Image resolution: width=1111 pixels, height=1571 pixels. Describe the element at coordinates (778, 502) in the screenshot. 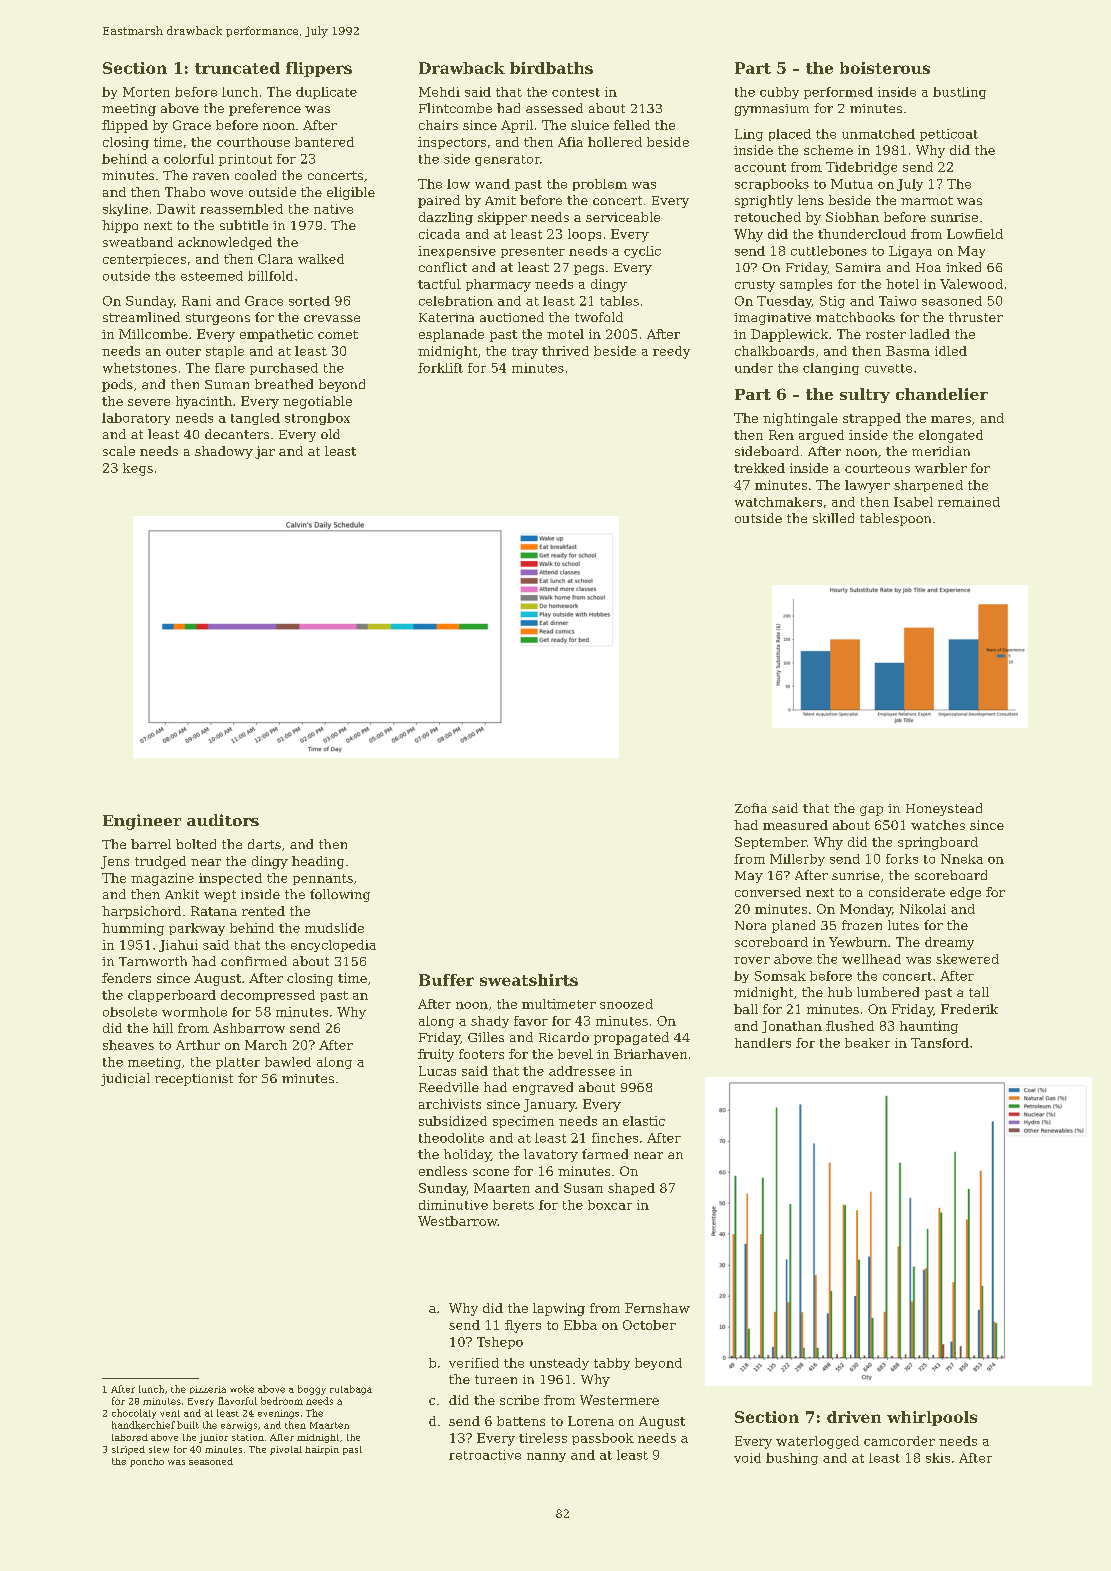

I see `watchmakers` at that location.
